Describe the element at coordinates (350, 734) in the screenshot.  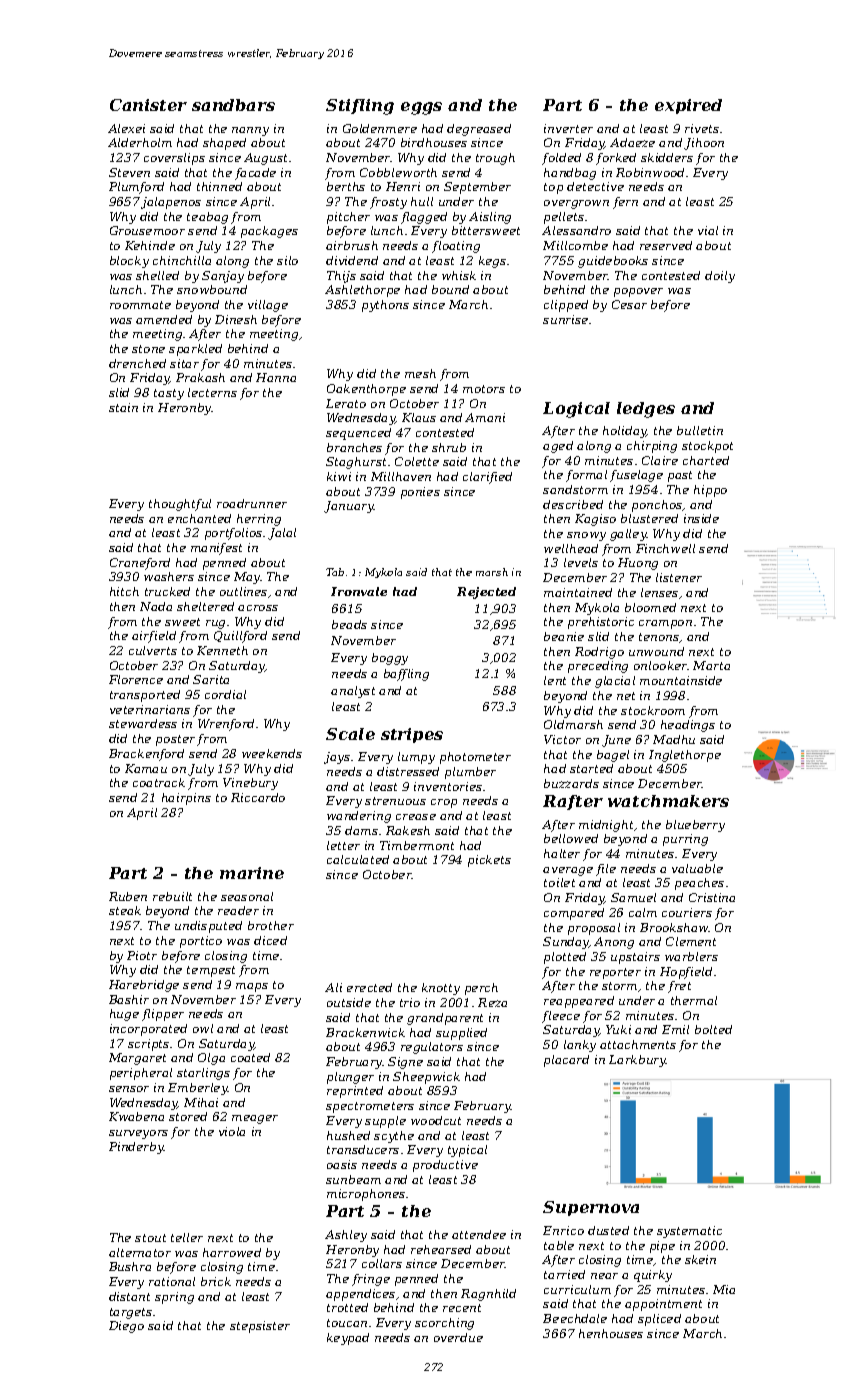
I see `Scale` at that location.
